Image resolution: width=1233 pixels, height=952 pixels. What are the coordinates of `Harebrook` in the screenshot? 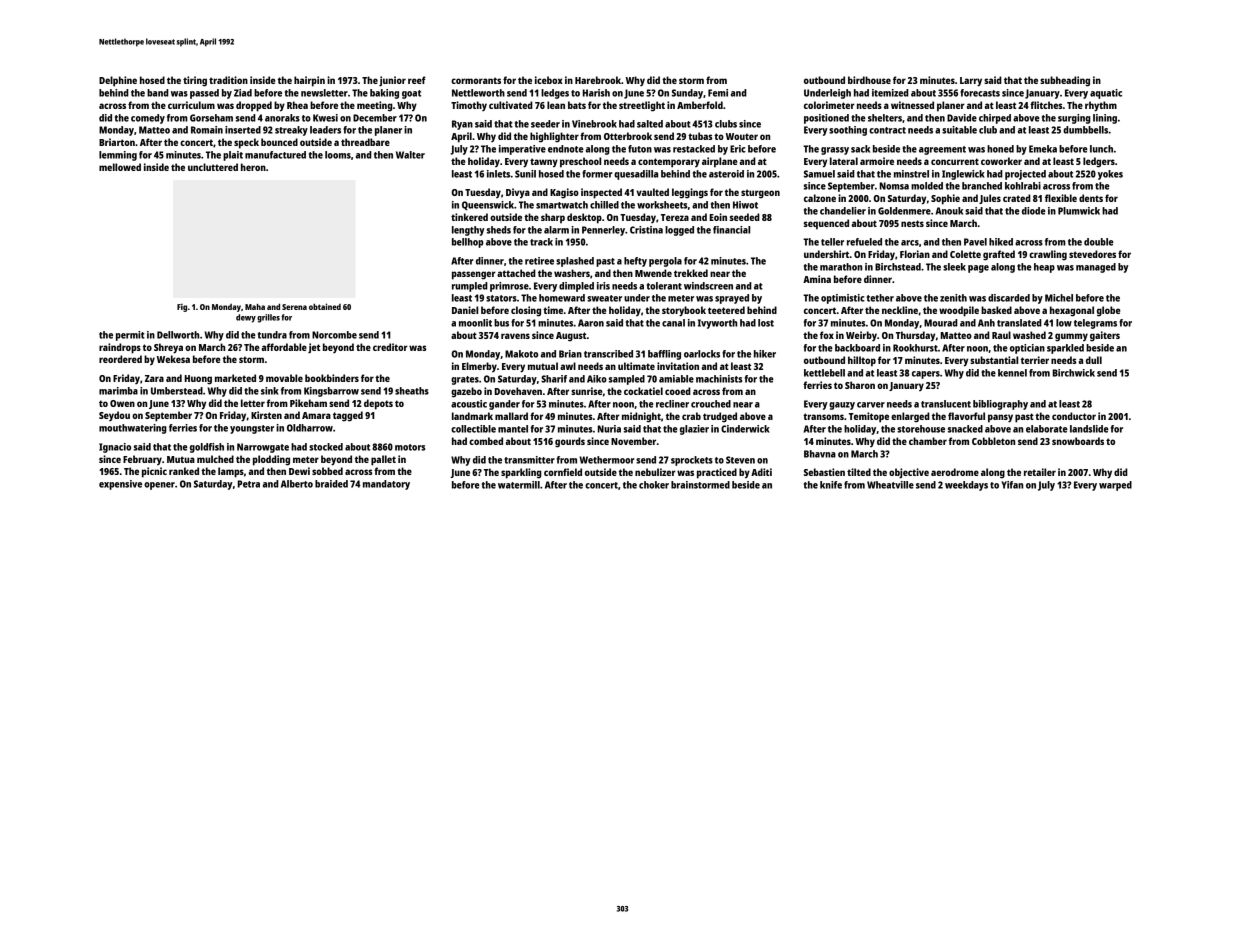 It's located at (598, 80).
